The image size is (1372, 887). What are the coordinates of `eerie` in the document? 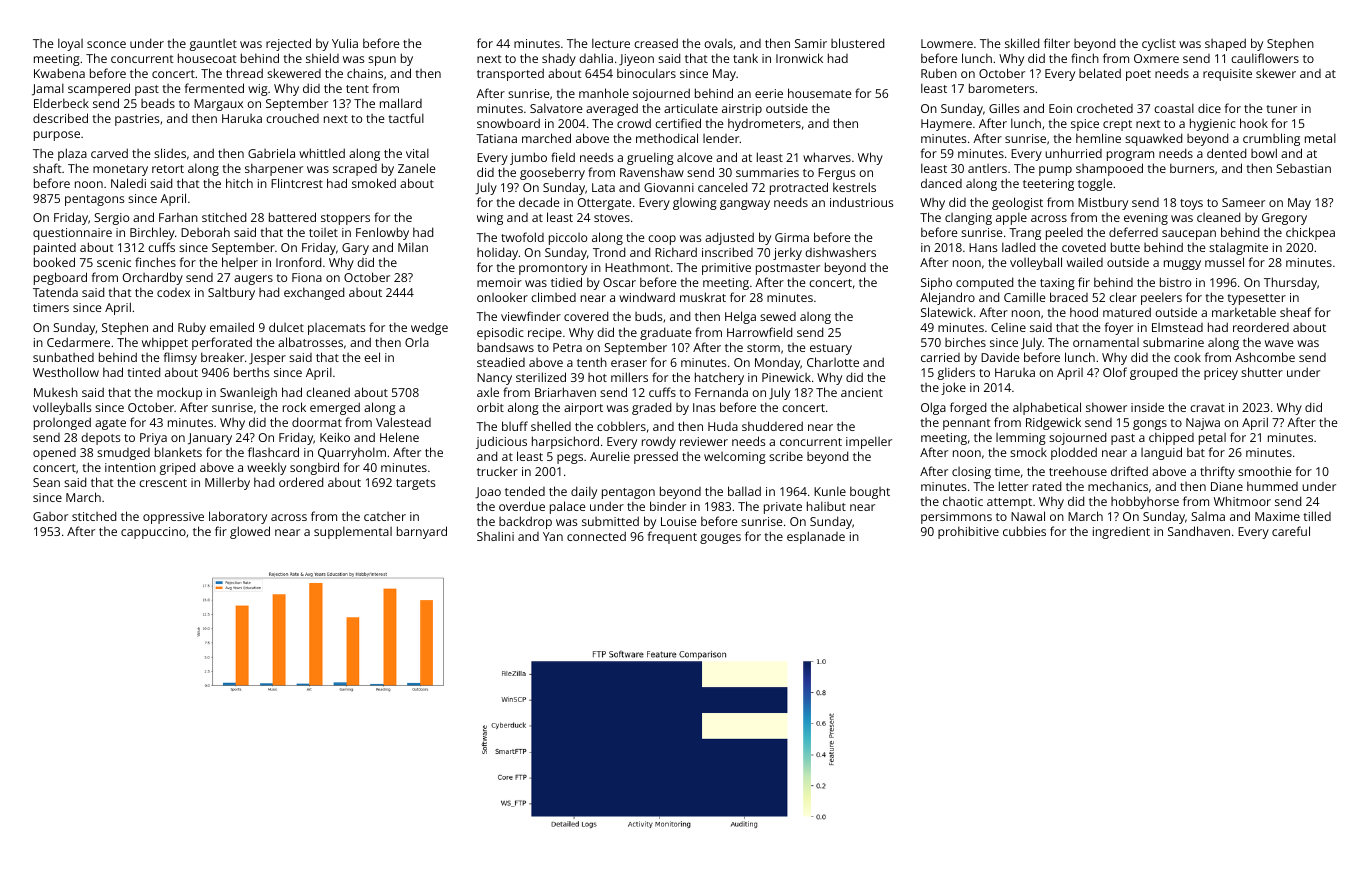 It's located at (769, 93).
